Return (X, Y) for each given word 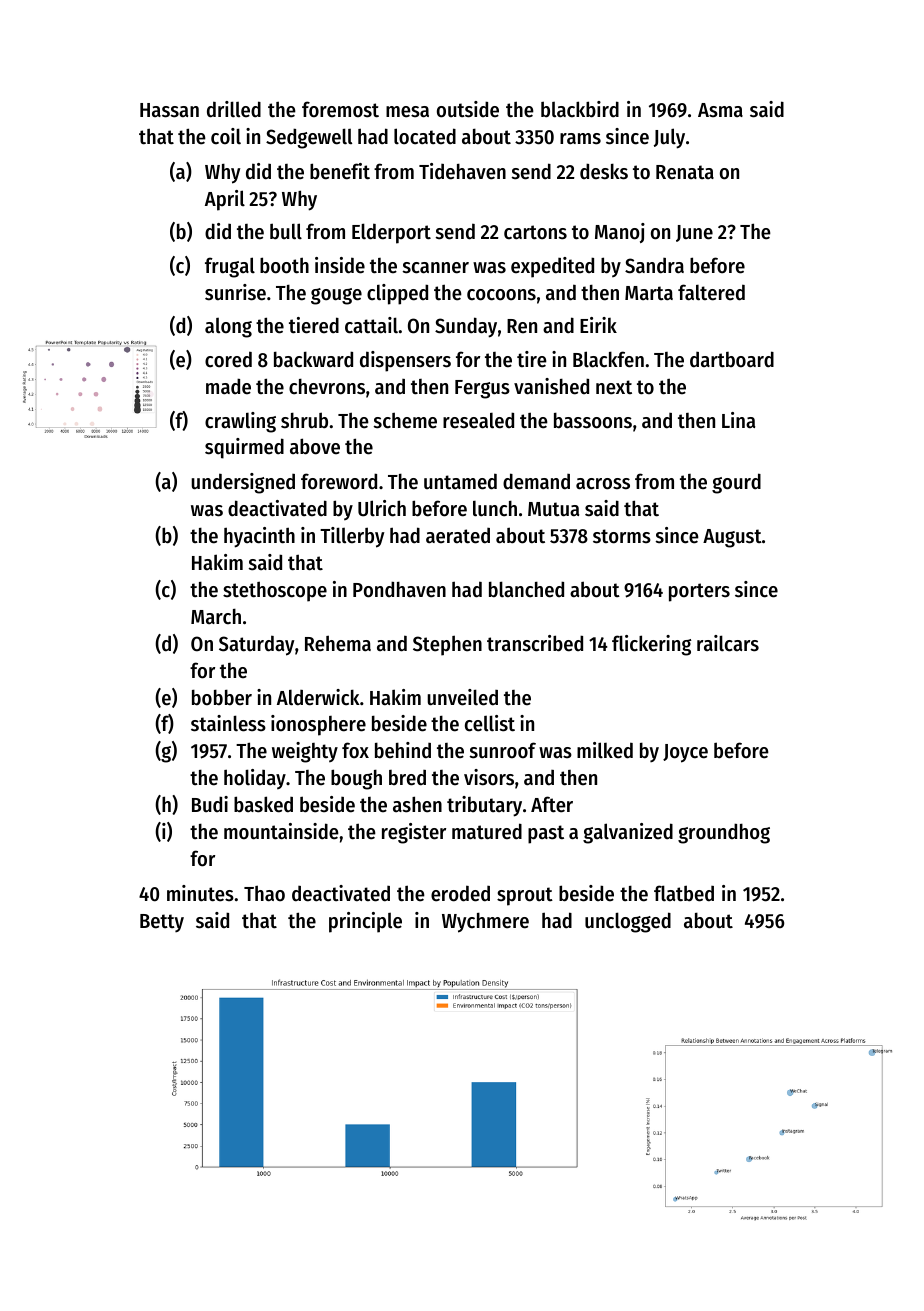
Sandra (654, 266)
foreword (339, 481)
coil (226, 136)
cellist (490, 723)
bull (286, 231)
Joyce (685, 753)
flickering (651, 645)
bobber (222, 697)
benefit (340, 171)
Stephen (447, 645)
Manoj (620, 233)
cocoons (501, 295)
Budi (210, 804)
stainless (228, 723)
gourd (736, 483)
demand (536, 481)
